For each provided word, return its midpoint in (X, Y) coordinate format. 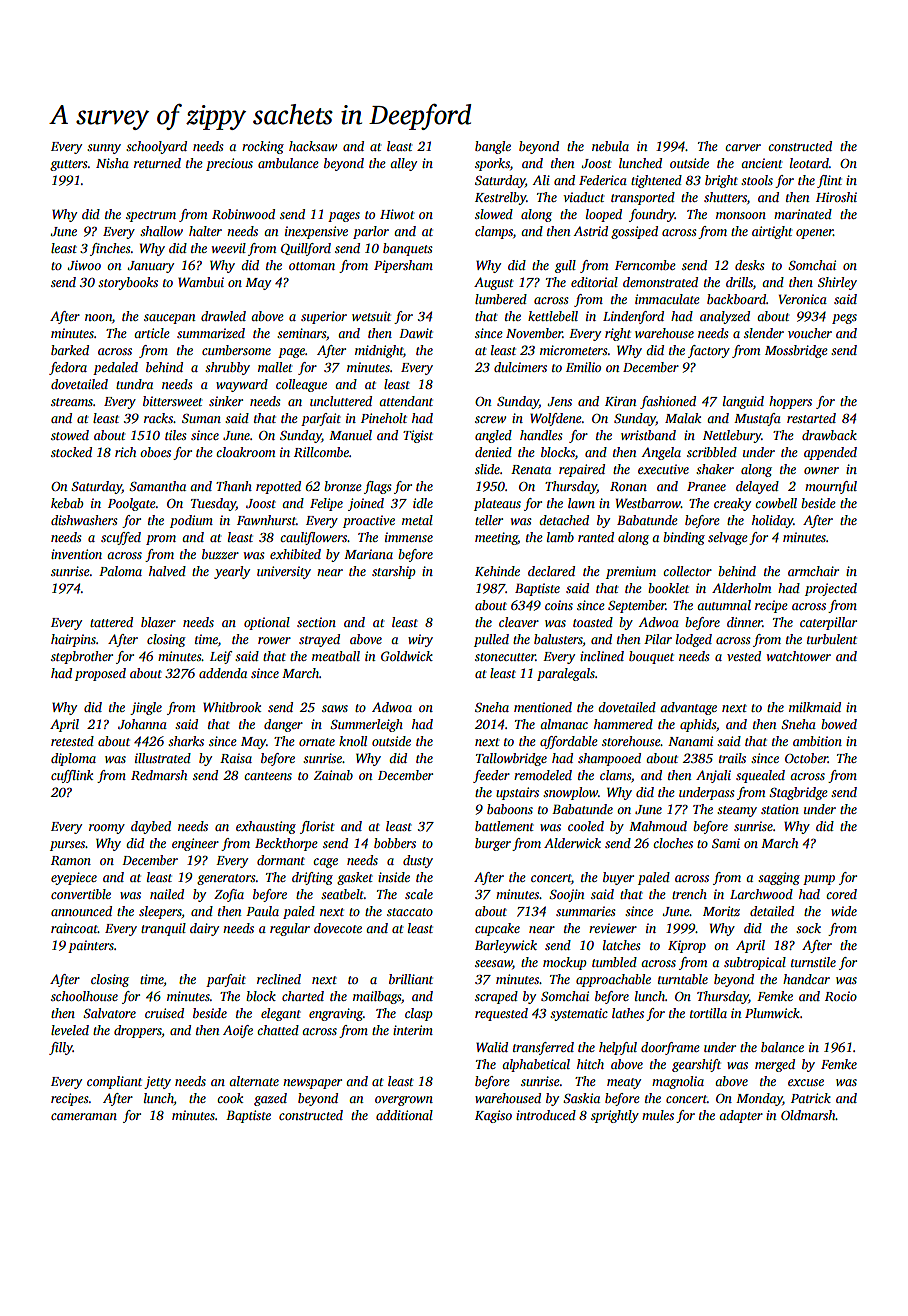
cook (230, 1098)
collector (687, 571)
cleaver (519, 622)
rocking (263, 147)
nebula (610, 146)
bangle (493, 147)
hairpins (73, 640)
